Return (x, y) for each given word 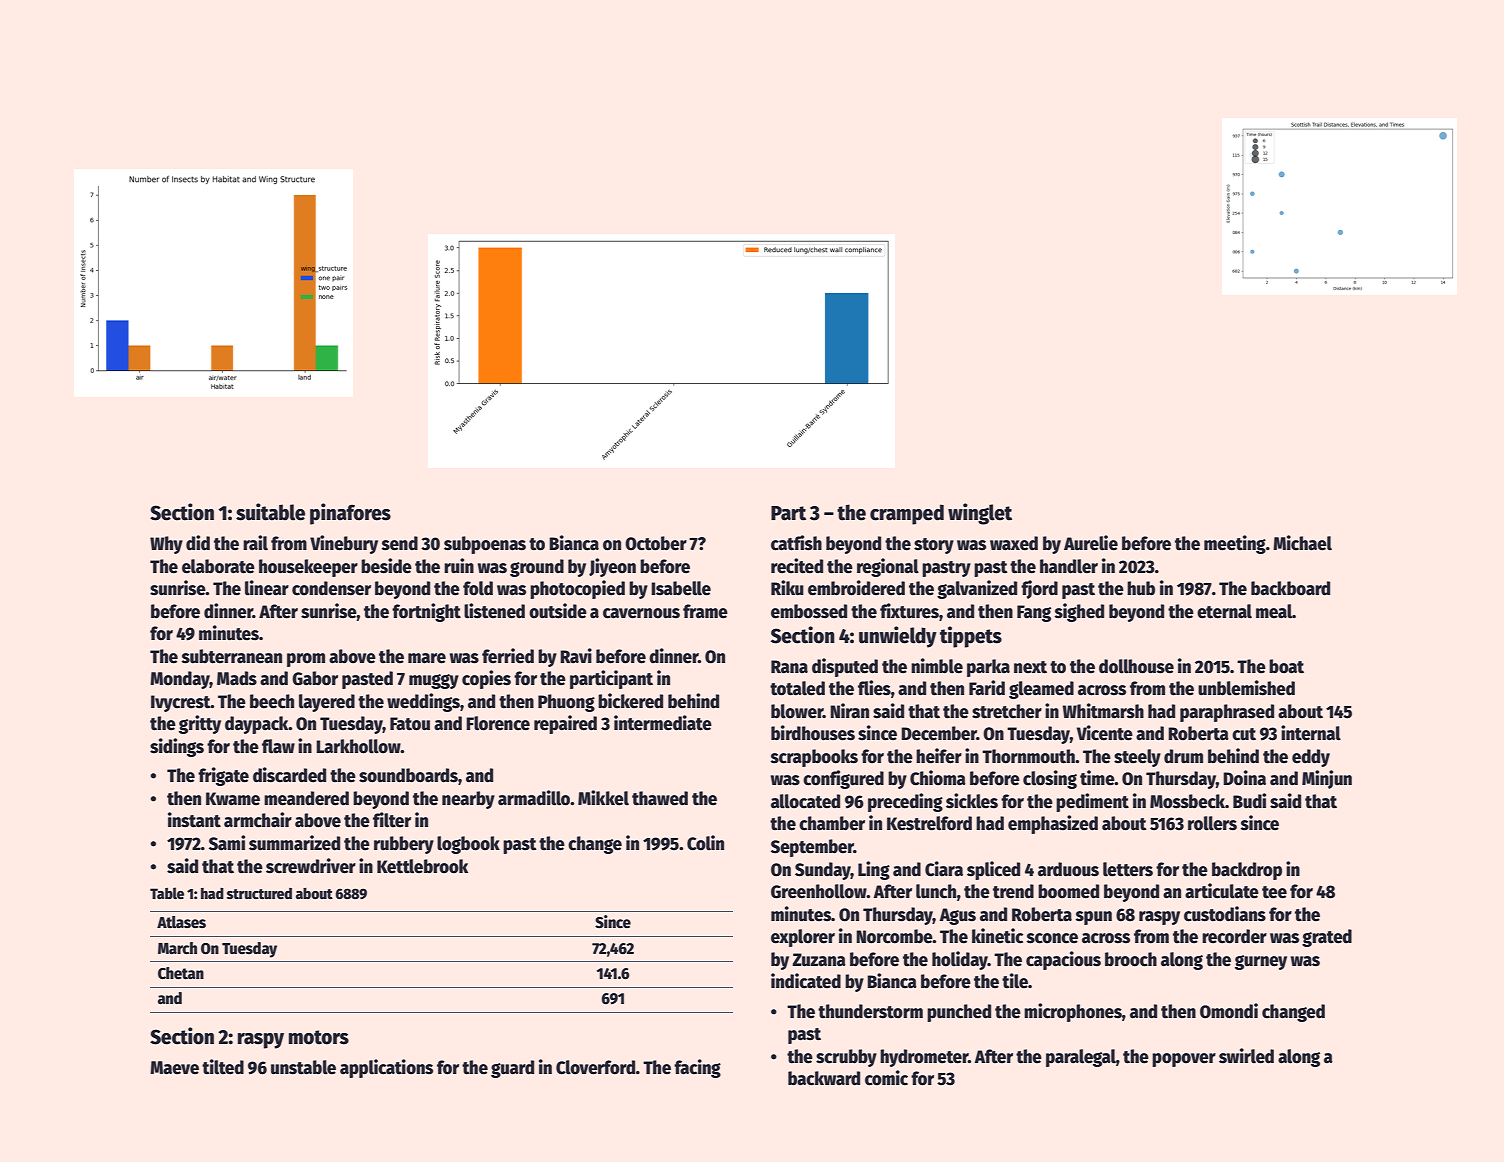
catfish (796, 543)
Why (166, 545)
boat (1286, 666)
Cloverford (596, 1067)
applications (386, 1068)
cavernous (641, 613)
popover (1184, 1060)
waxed (1014, 543)
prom (306, 660)
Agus (957, 916)
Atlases (181, 922)
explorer (803, 938)
